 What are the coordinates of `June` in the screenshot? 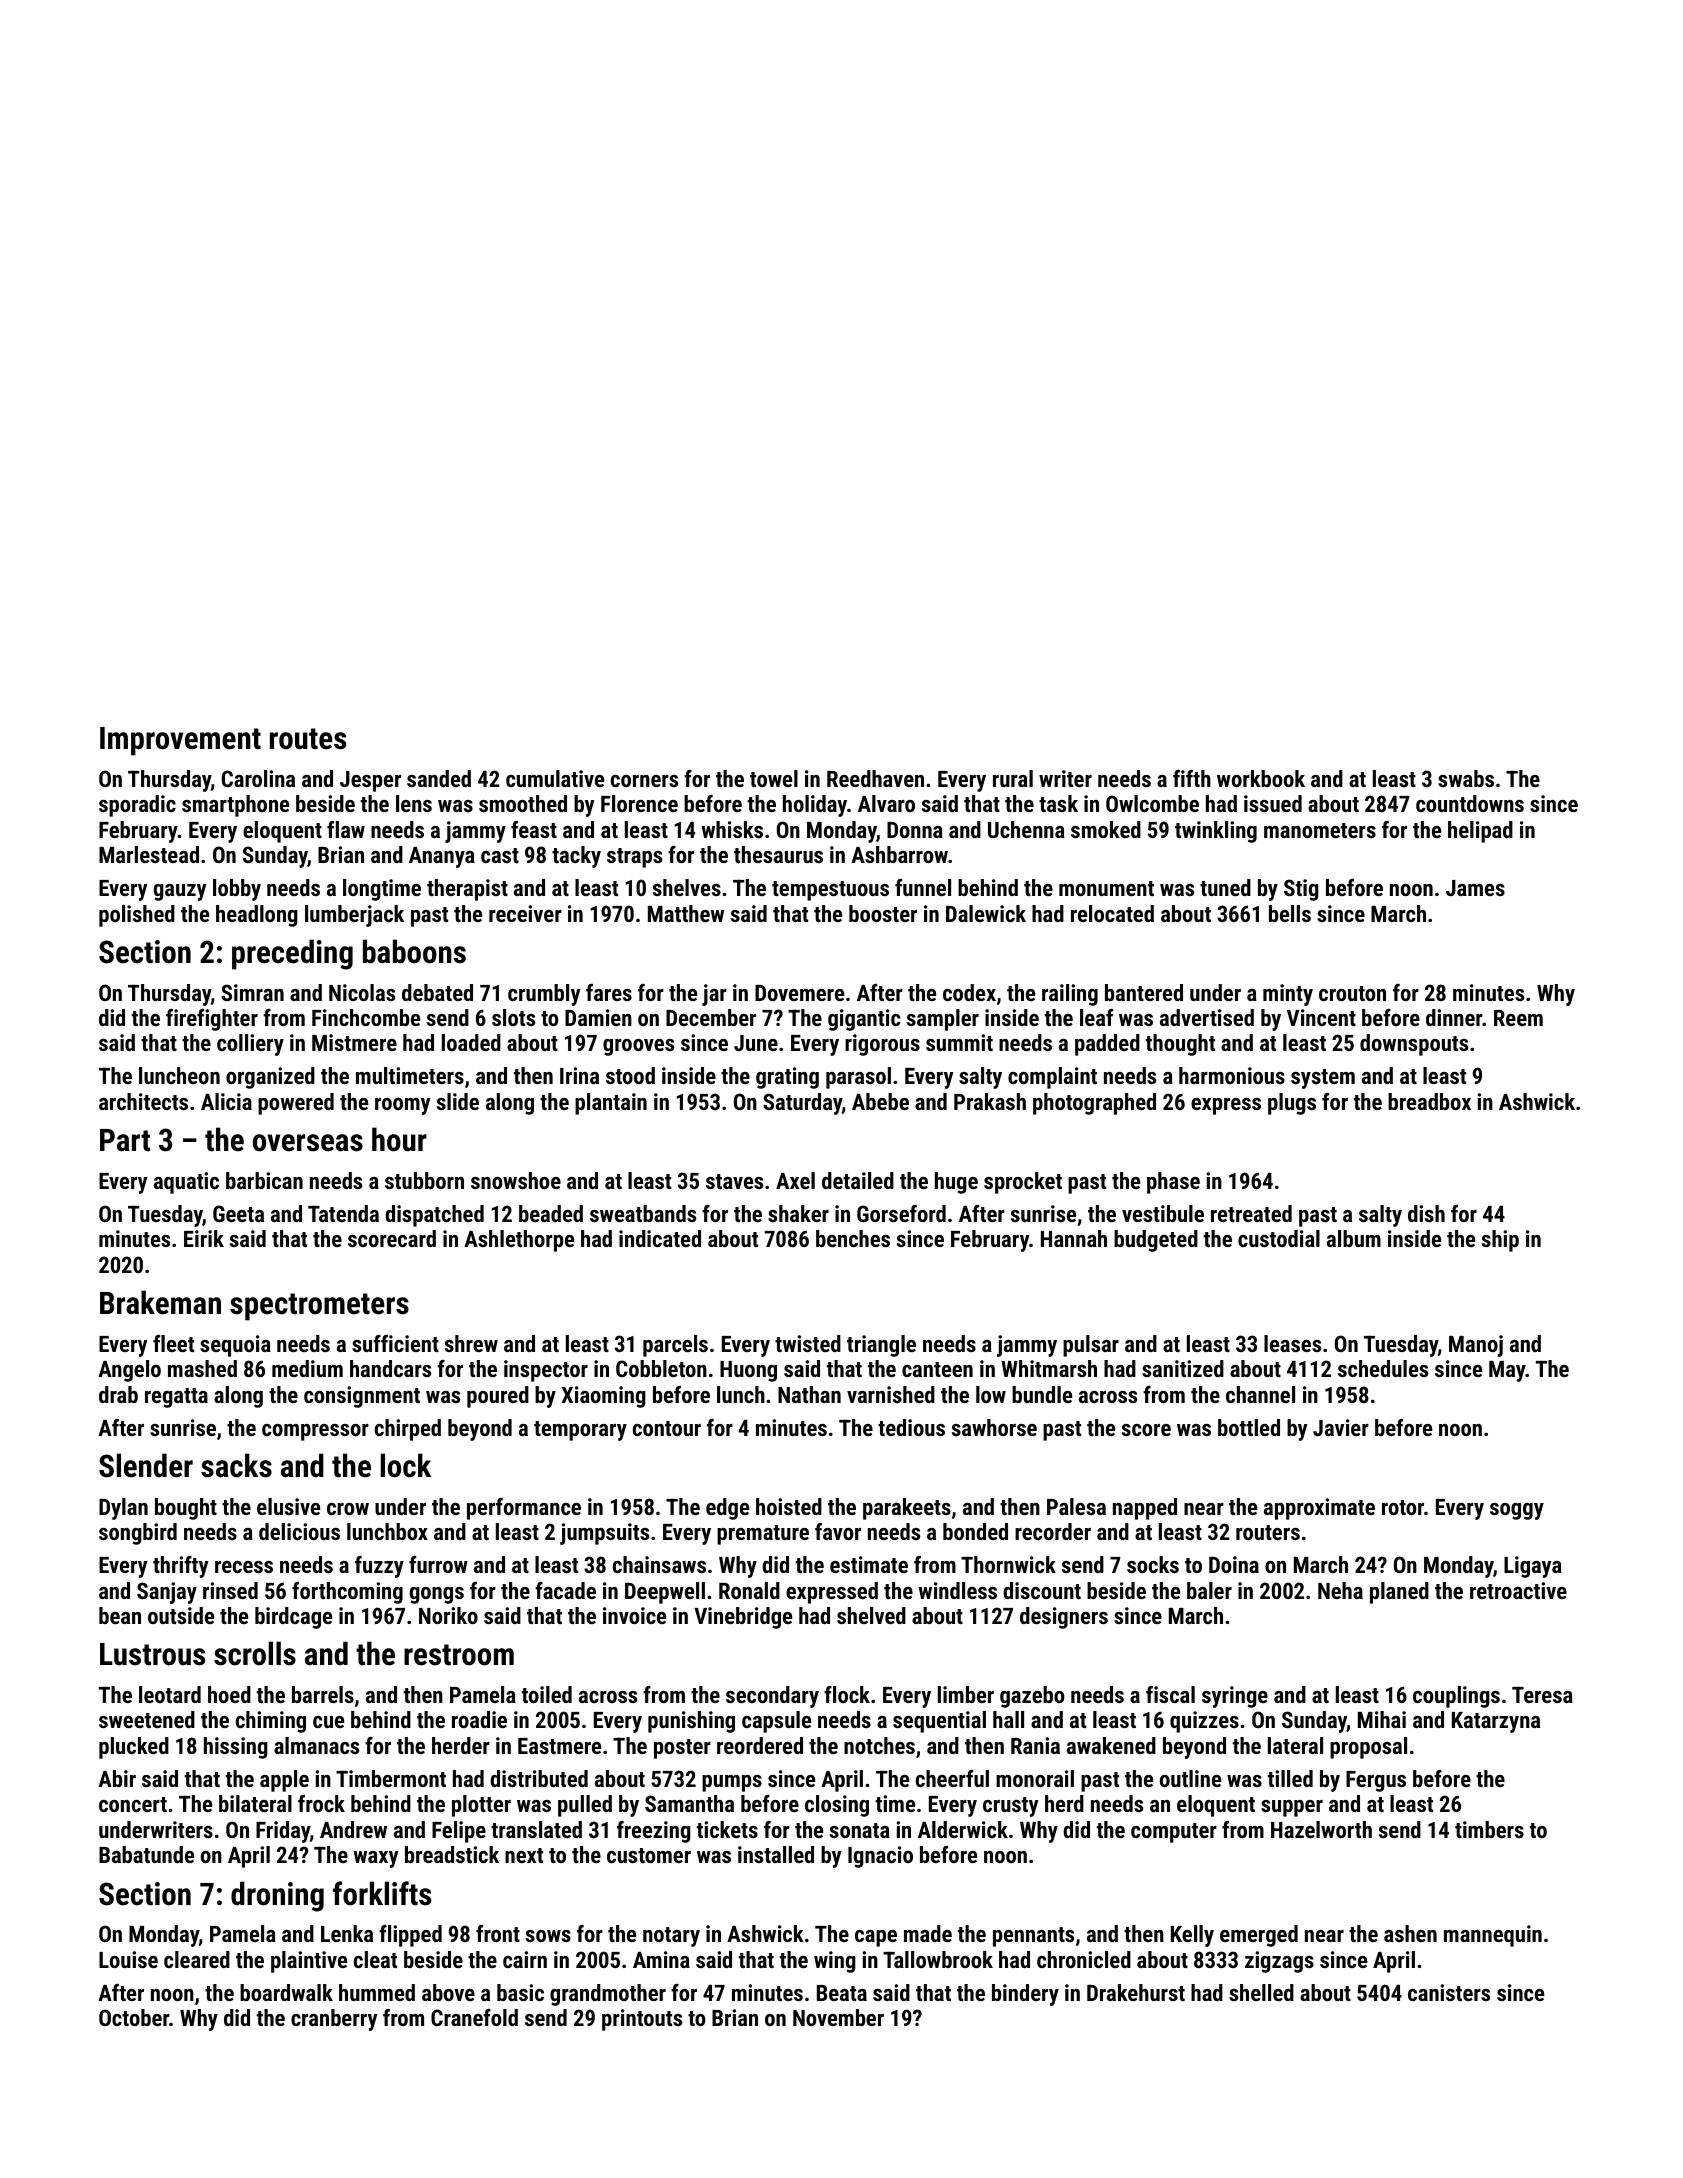 It's located at (756, 1043).
